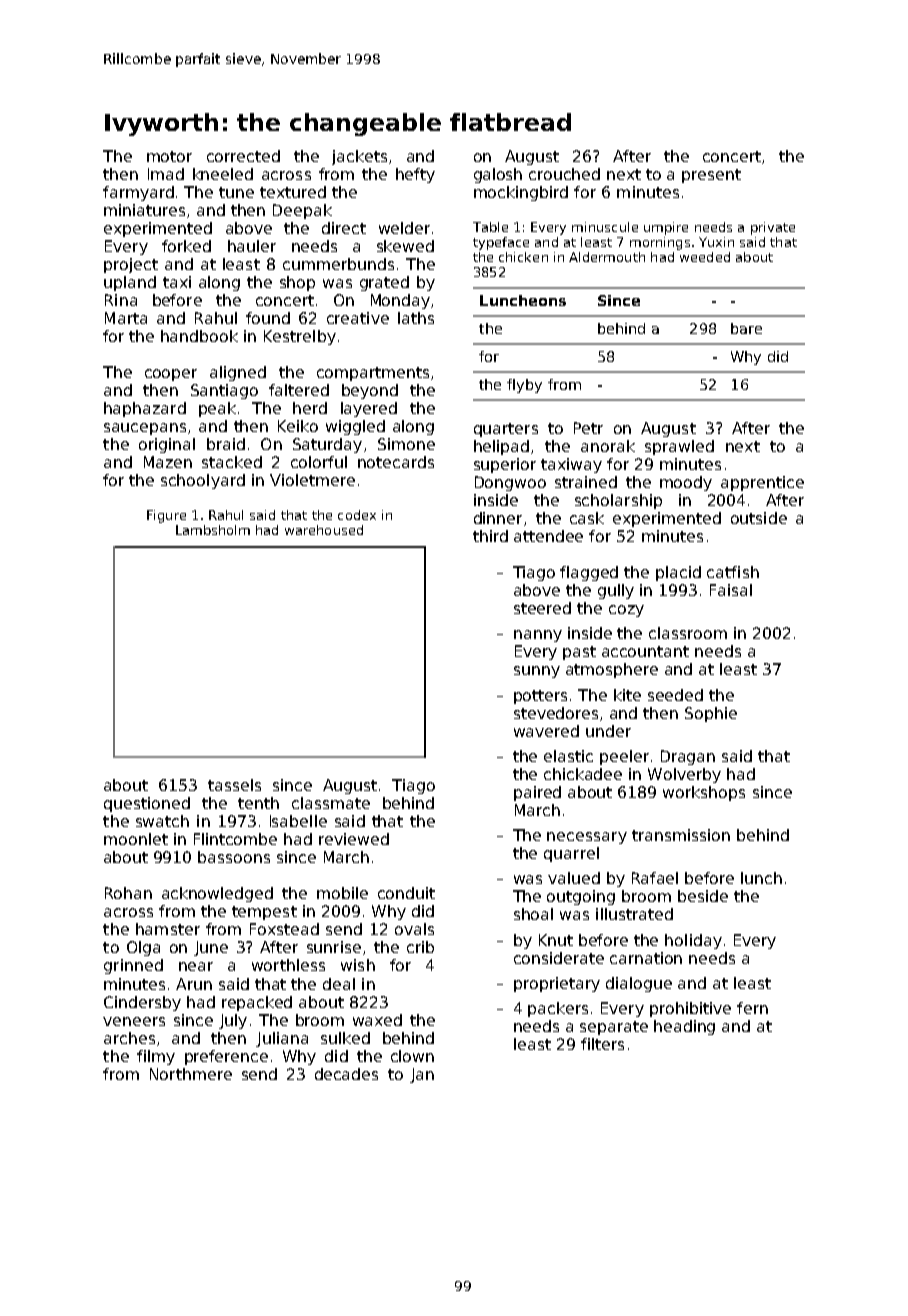 The image size is (908, 1316). I want to click on present, so click(711, 176).
